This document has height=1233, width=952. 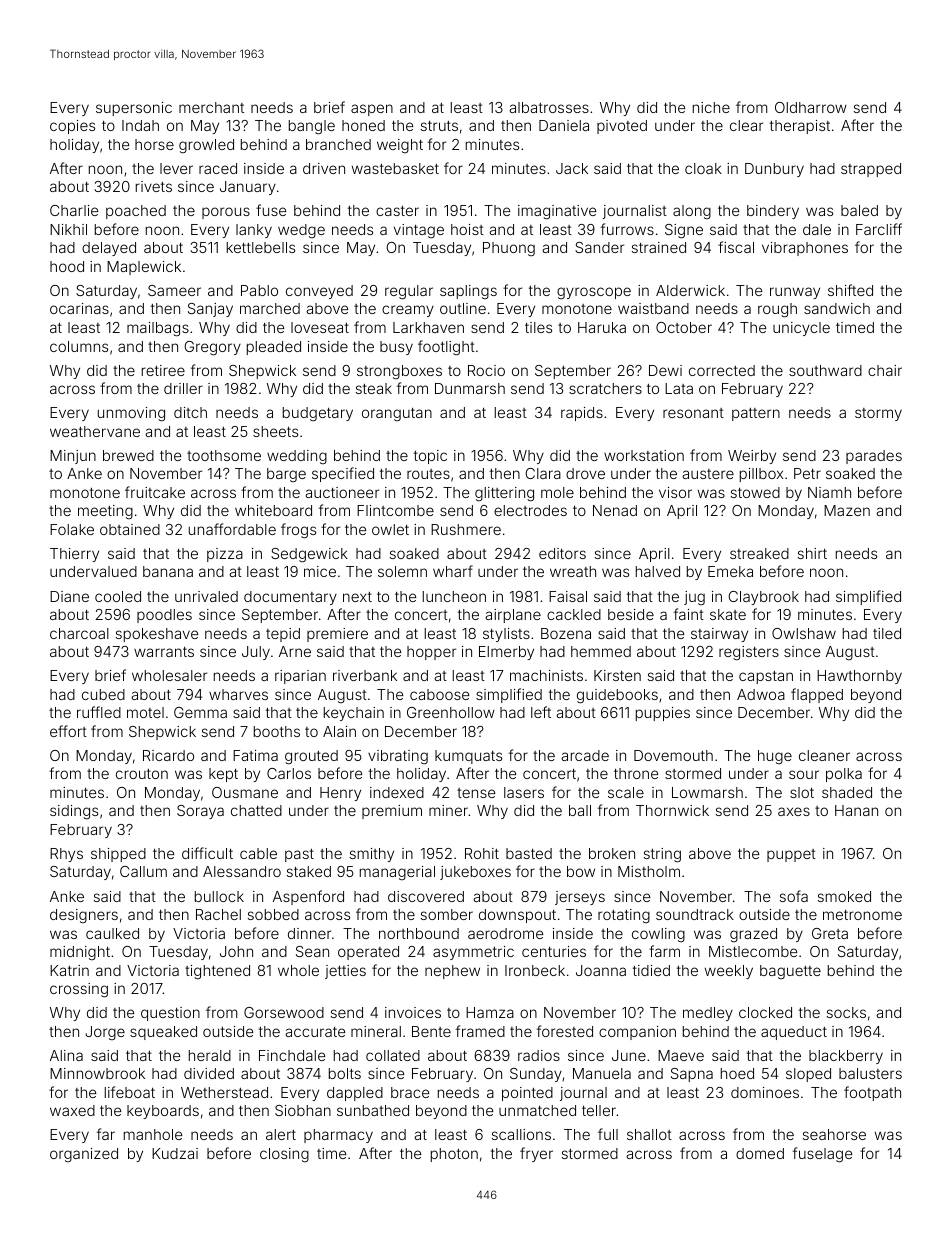 I want to click on topic, so click(x=430, y=457).
